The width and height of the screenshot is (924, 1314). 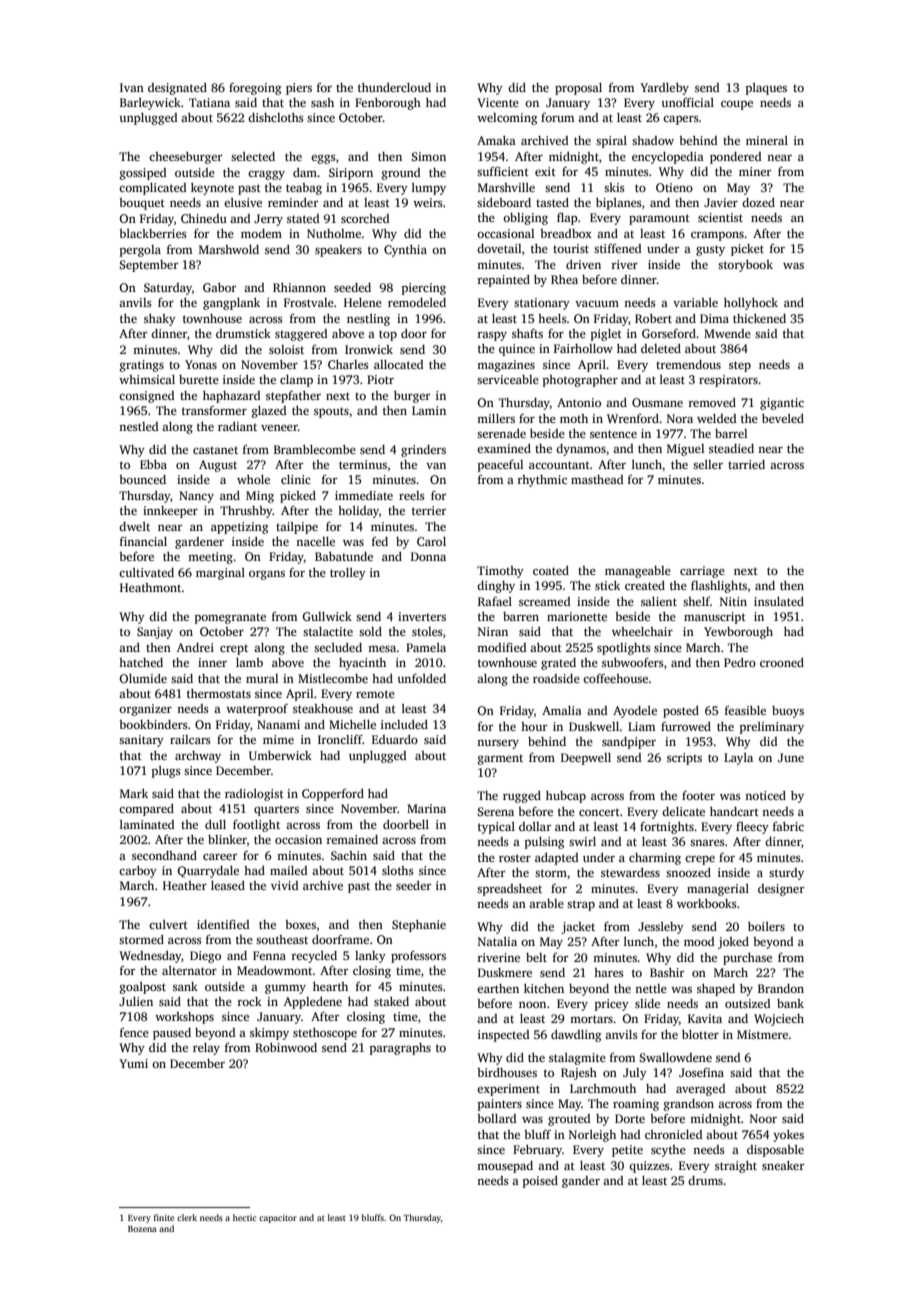 What do you see at coordinates (274, 970) in the screenshot?
I see `Meadowmont` at bounding box center [274, 970].
